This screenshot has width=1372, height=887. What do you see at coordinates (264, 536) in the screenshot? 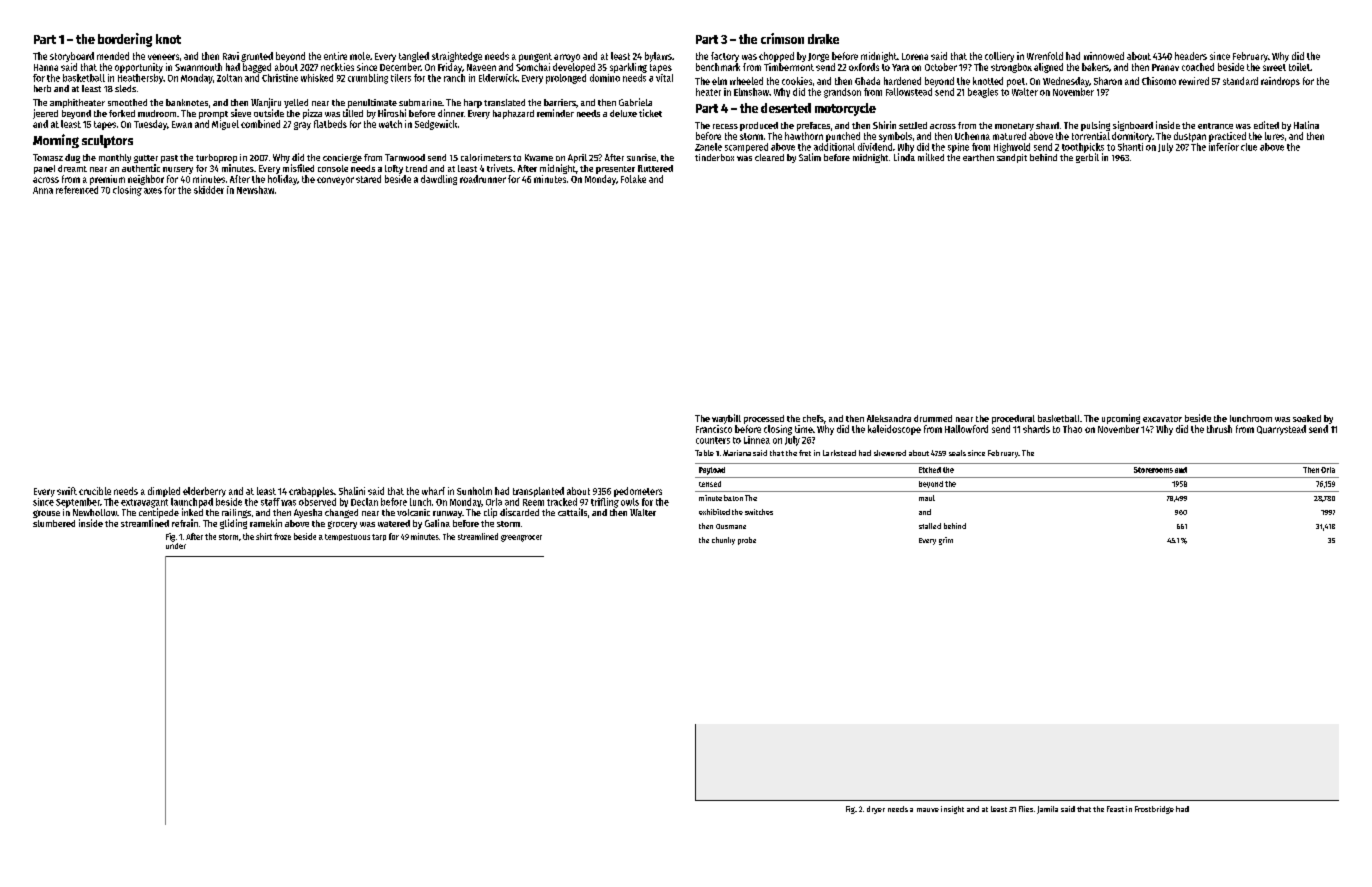
I see `shirt` at bounding box center [264, 536].
